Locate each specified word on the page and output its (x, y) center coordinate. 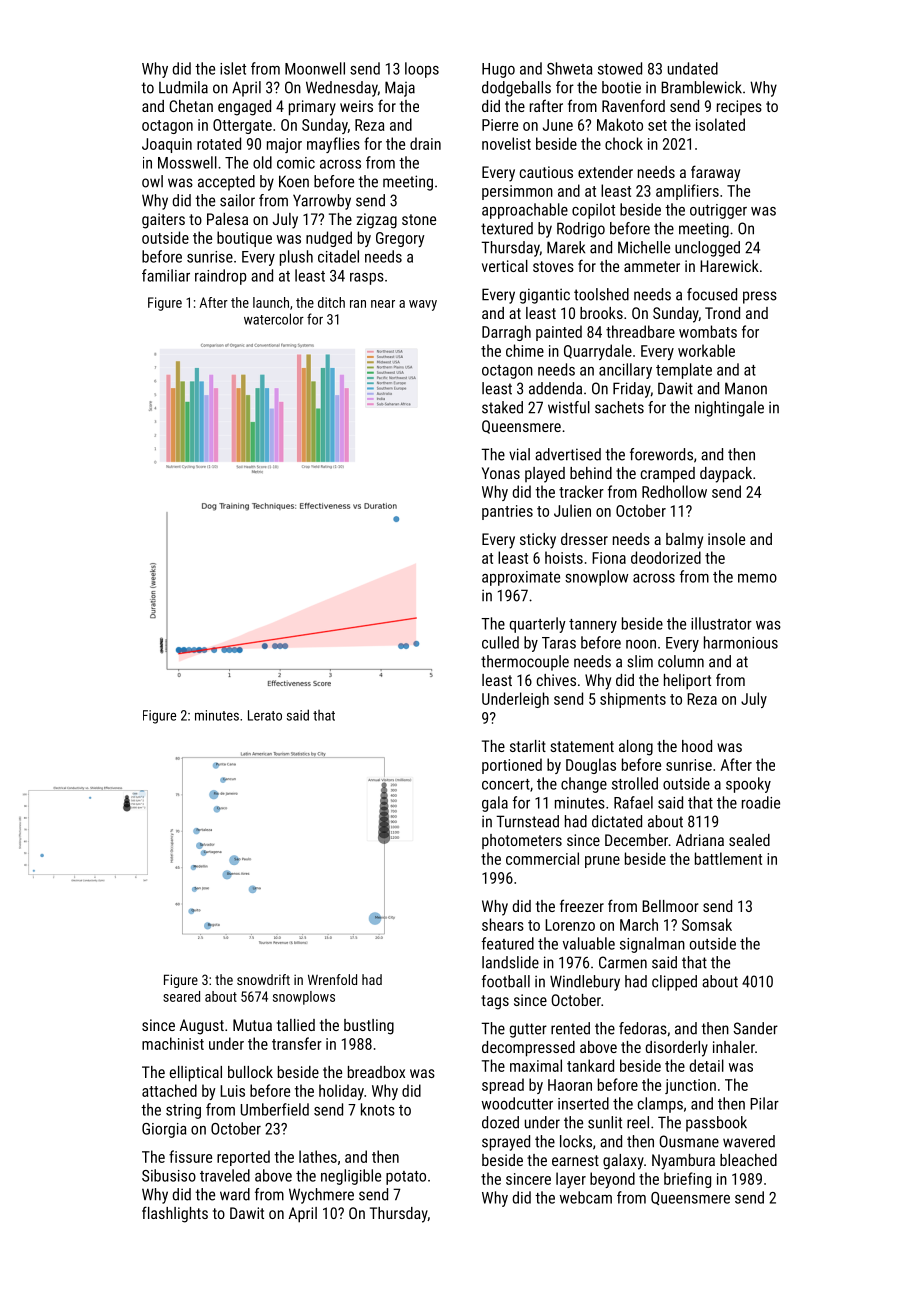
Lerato (265, 715)
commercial (542, 858)
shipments (633, 700)
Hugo (498, 70)
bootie (621, 87)
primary (312, 108)
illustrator (721, 623)
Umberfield (275, 1109)
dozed (500, 1122)
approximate (521, 578)
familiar (166, 275)
